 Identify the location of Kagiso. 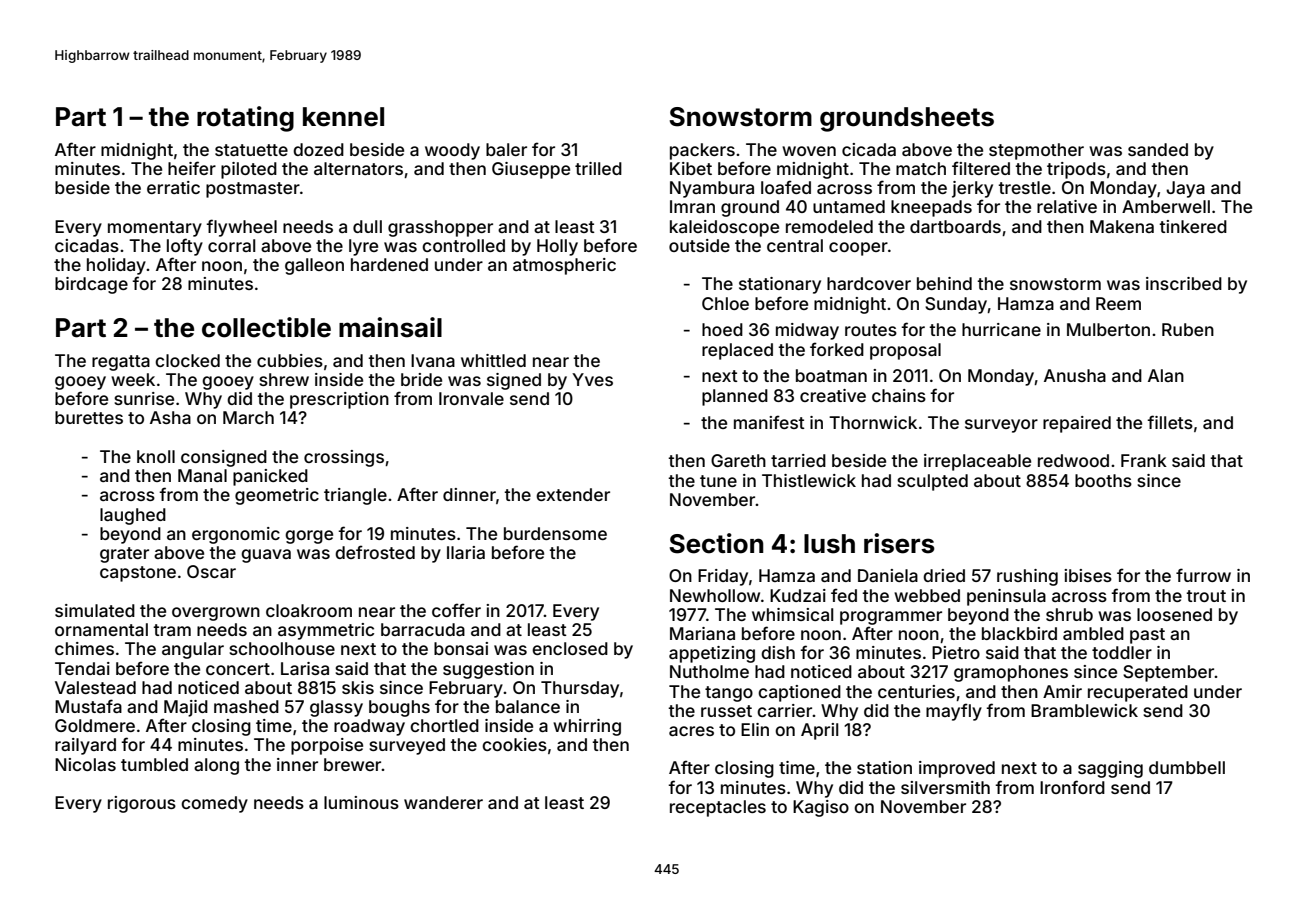
(821, 808).
